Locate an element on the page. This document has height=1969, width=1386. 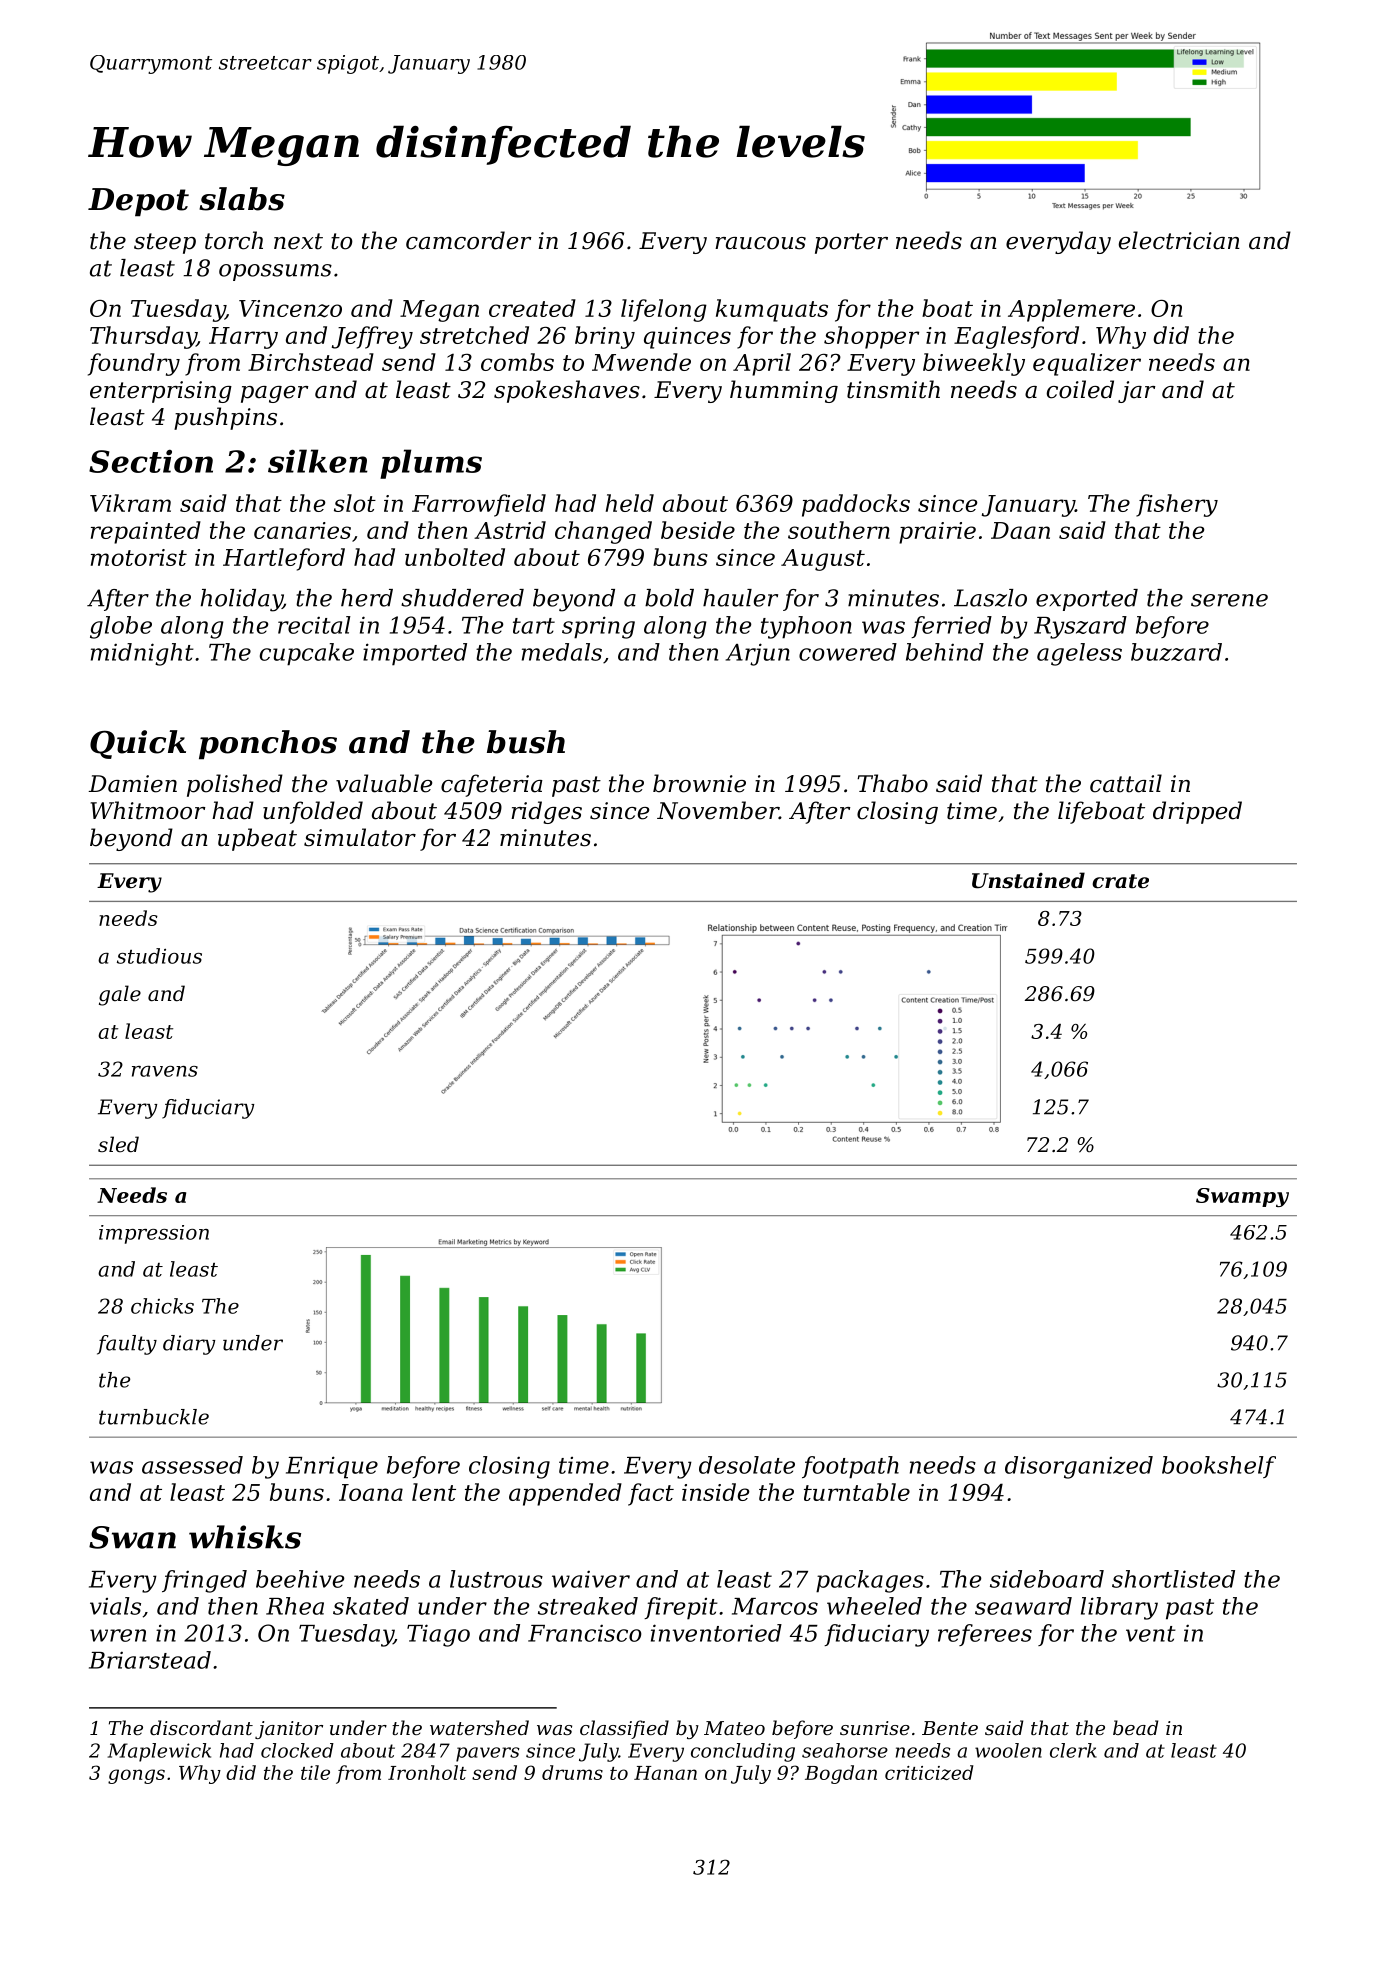
sideboard is located at coordinates (1047, 1579).
